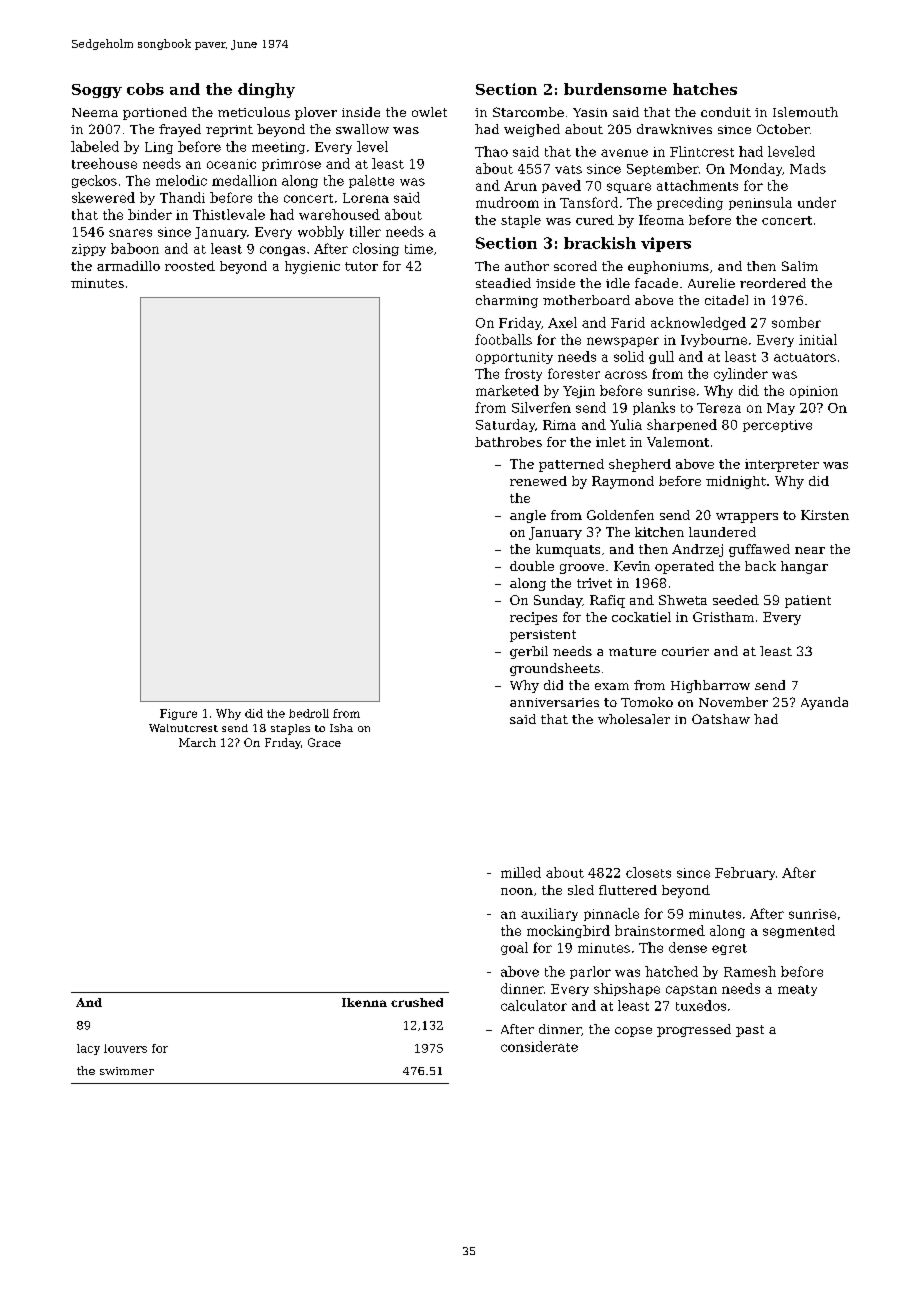 This document has width=924, height=1308. What do you see at coordinates (155, 113) in the document?
I see `portioned` at bounding box center [155, 113].
